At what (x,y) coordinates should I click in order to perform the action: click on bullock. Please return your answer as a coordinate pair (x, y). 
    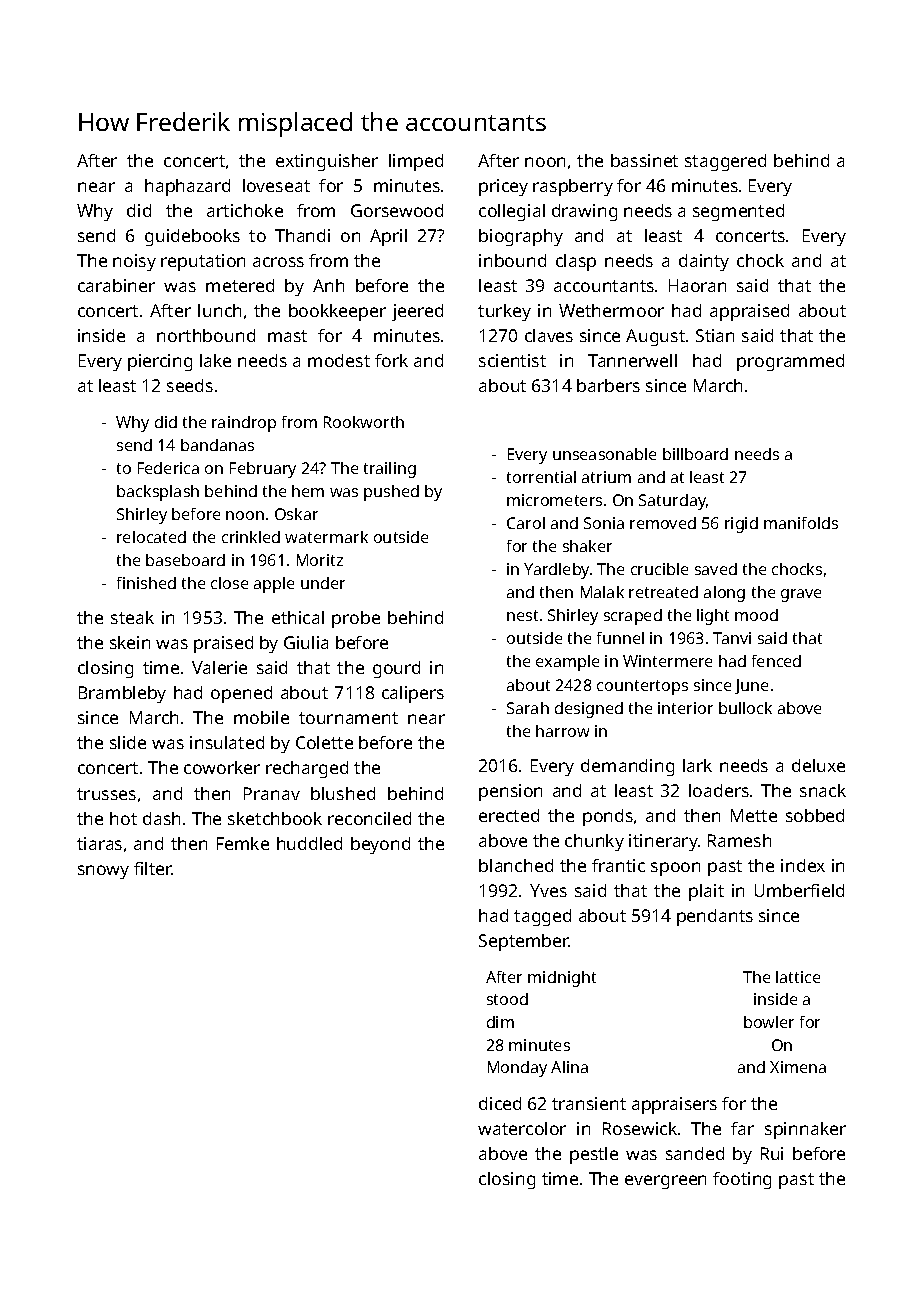
    Looking at the image, I should click on (745, 708).
